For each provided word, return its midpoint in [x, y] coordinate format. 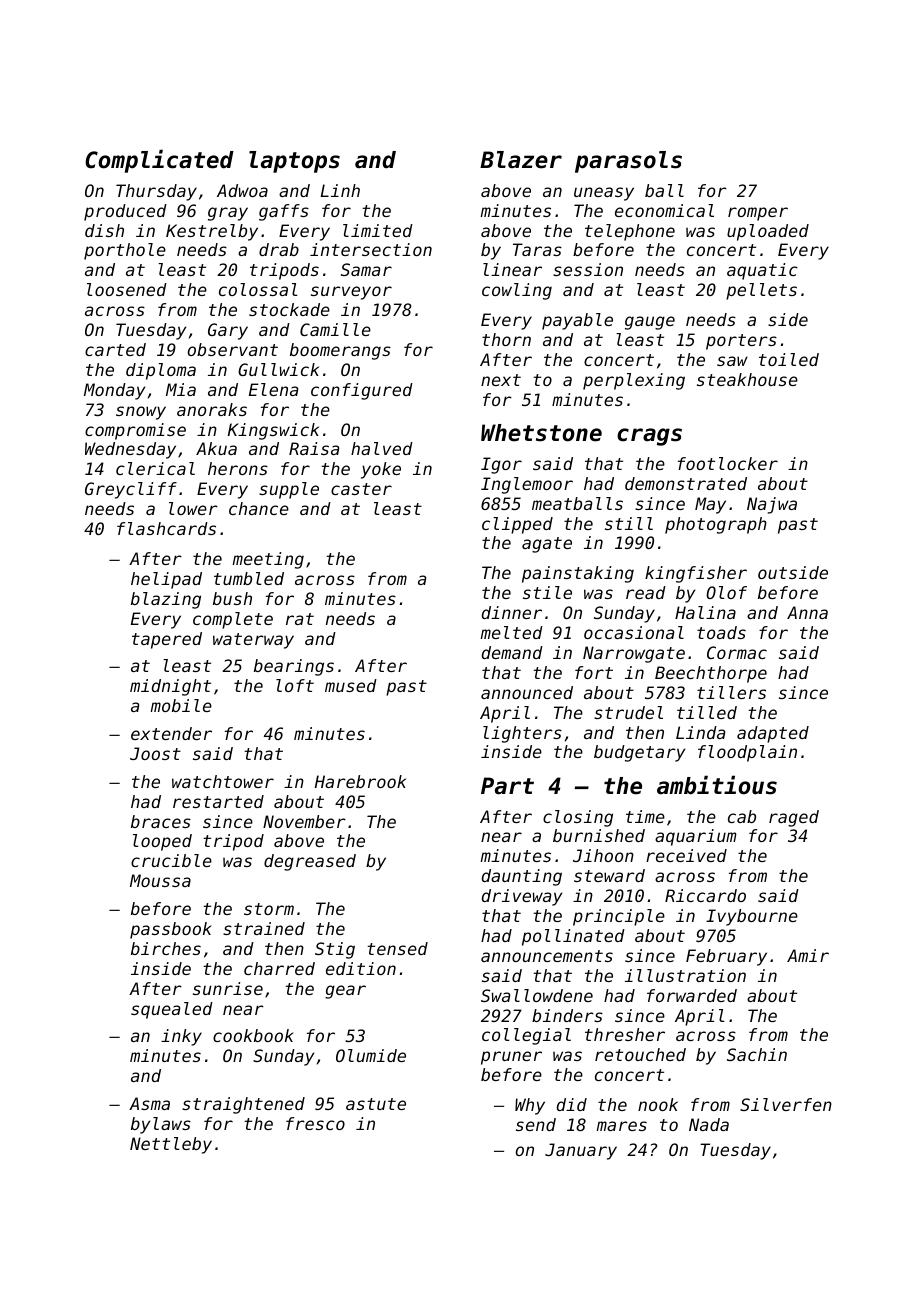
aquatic [762, 271]
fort [594, 672]
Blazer [521, 160]
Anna [807, 612]
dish [104, 230]
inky [181, 1037]
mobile [181, 705]
